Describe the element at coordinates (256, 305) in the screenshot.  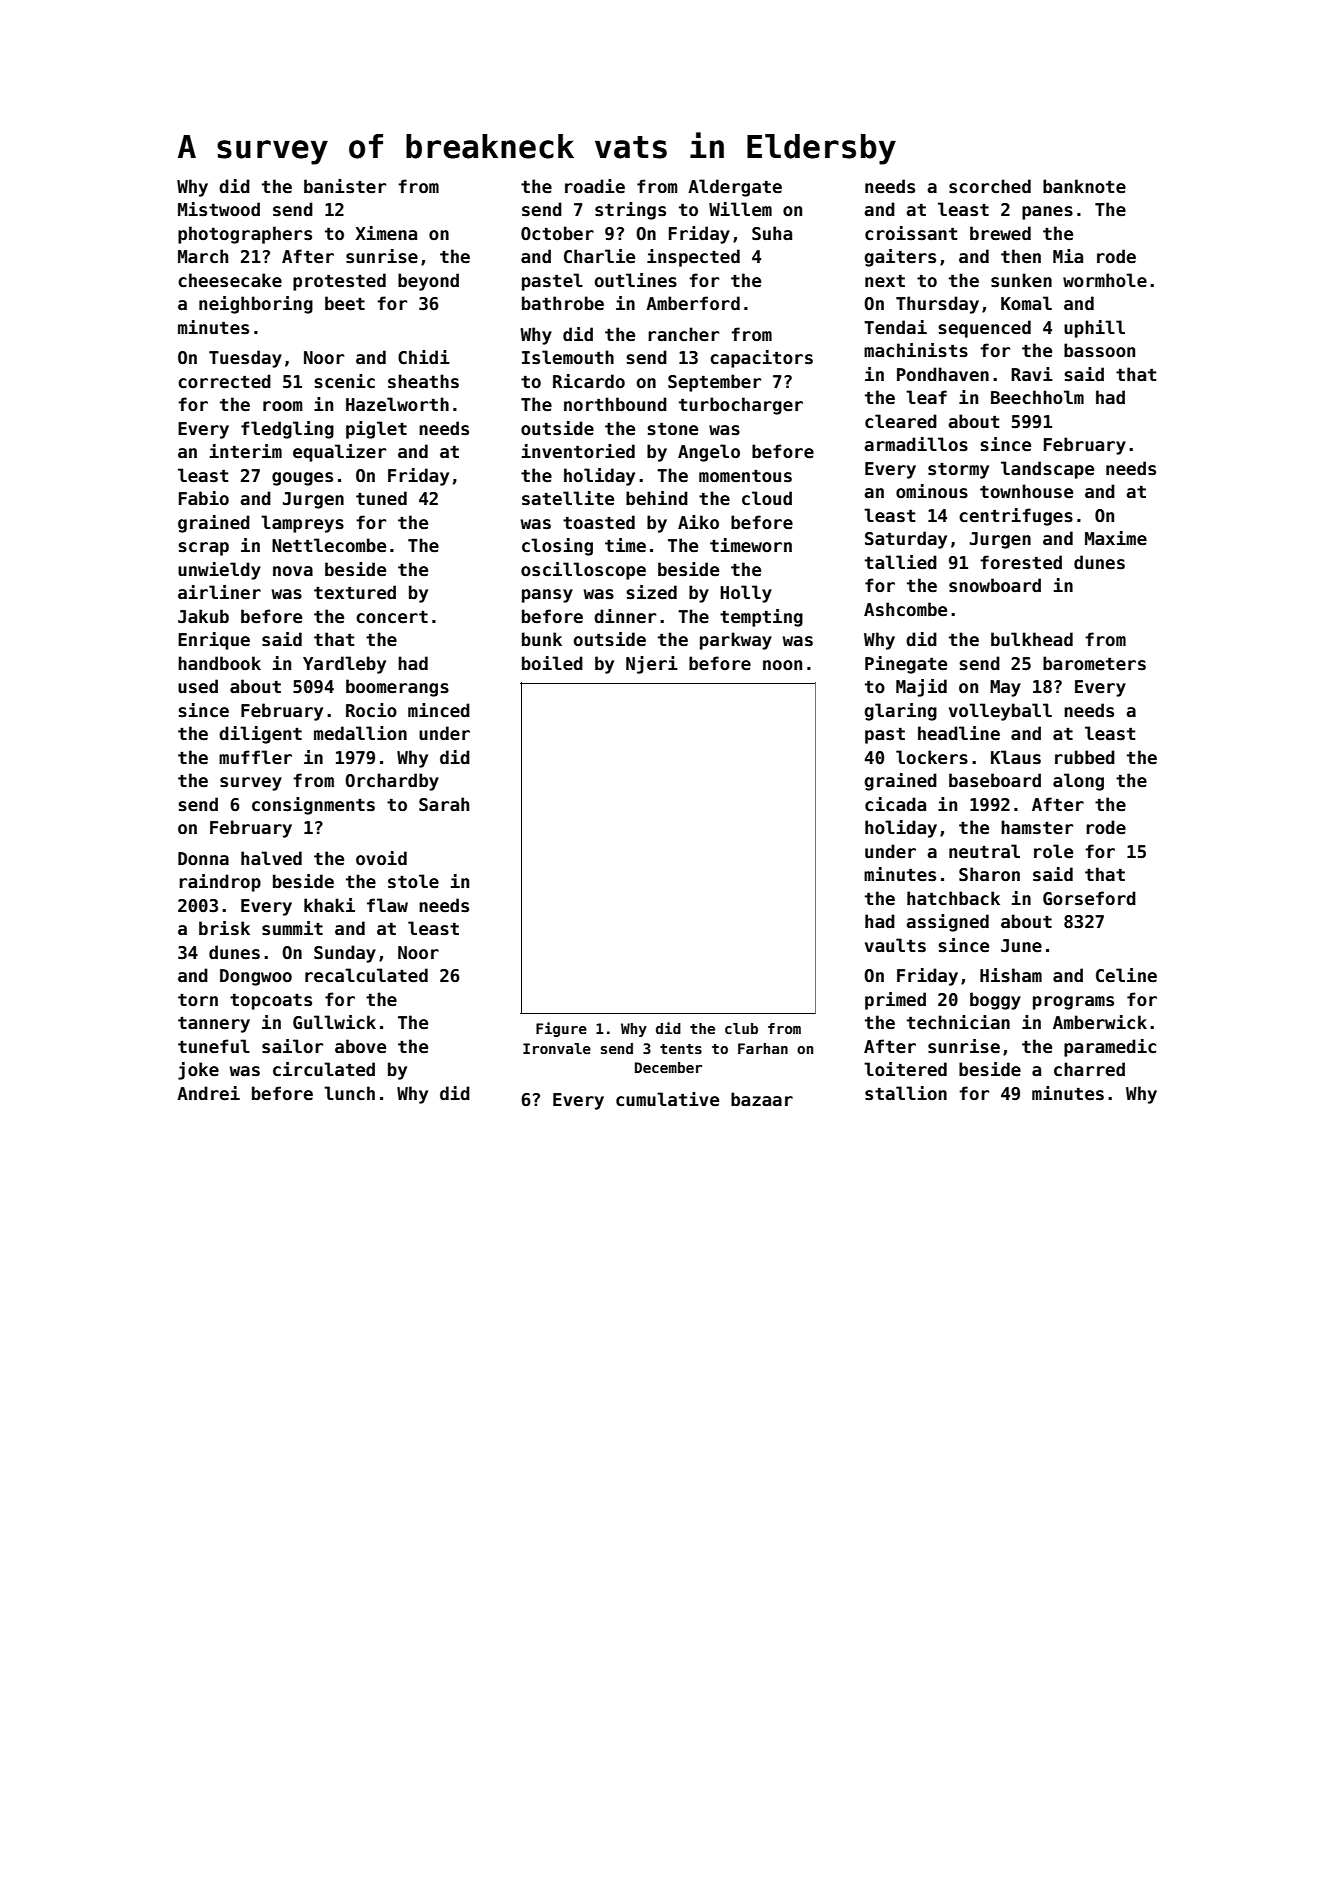
I see `neighboring` at that location.
